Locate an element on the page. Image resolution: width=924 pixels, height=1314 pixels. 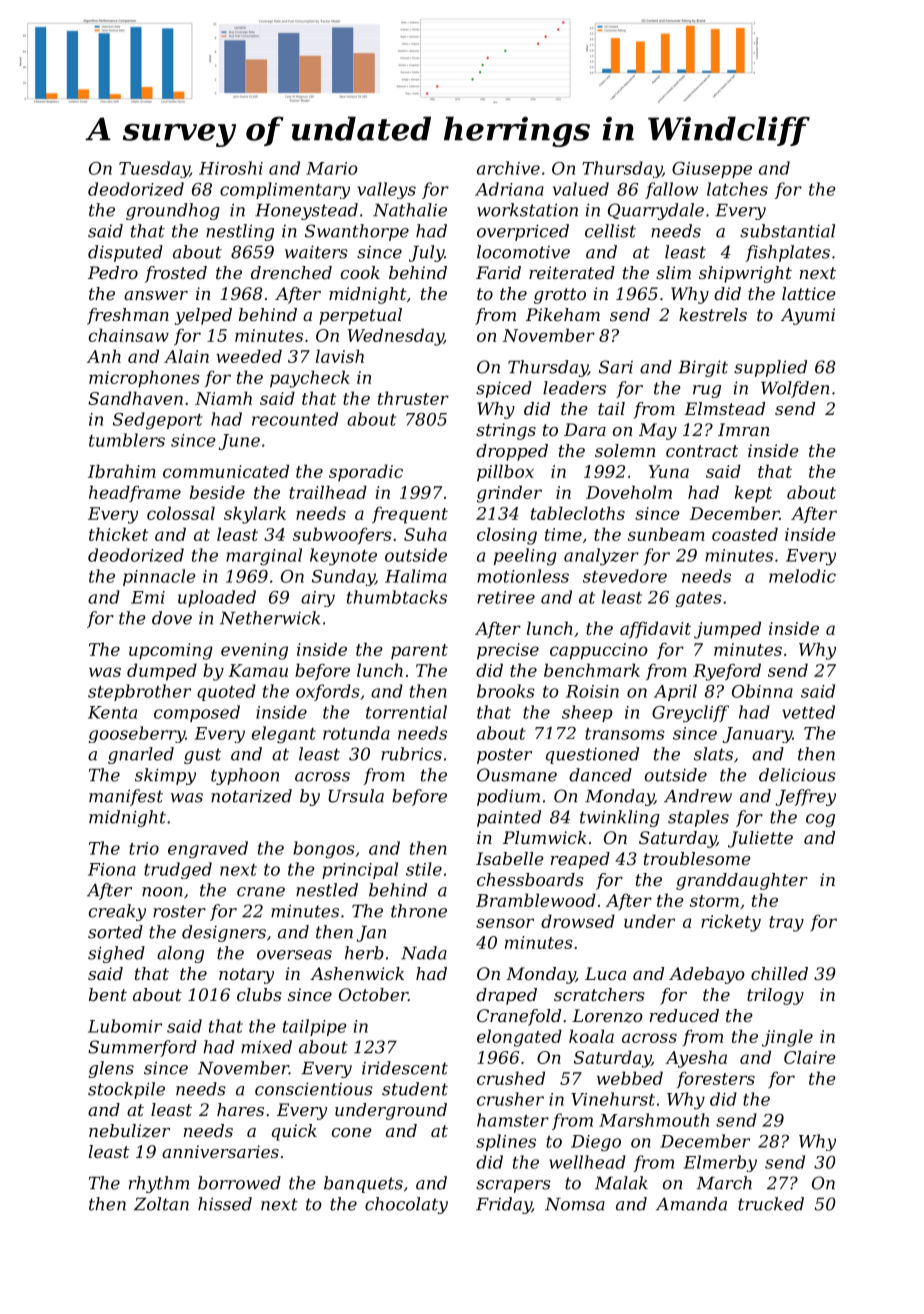
archive is located at coordinates (508, 168).
